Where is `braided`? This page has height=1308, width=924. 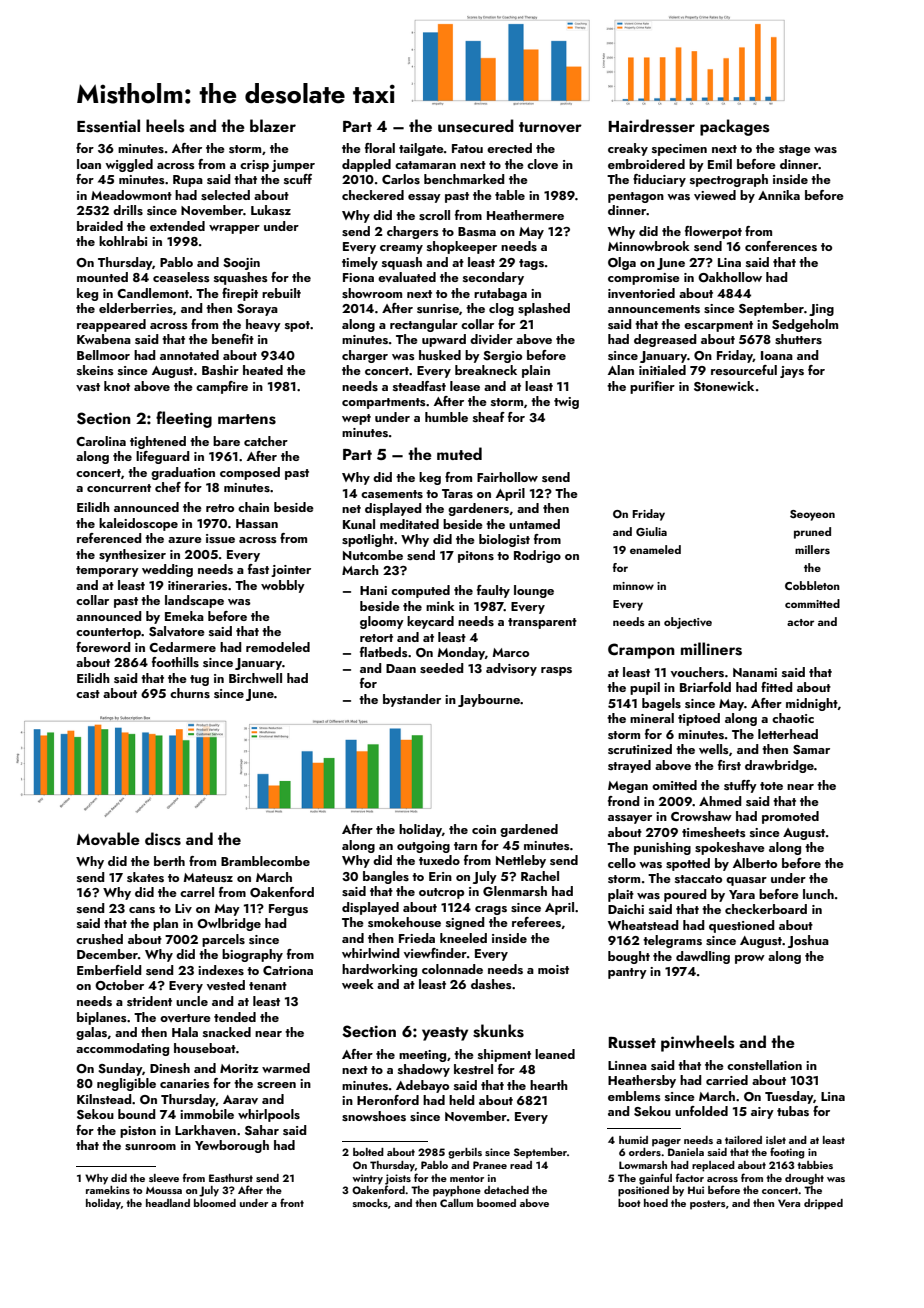 braided is located at coordinates (100, 226).
